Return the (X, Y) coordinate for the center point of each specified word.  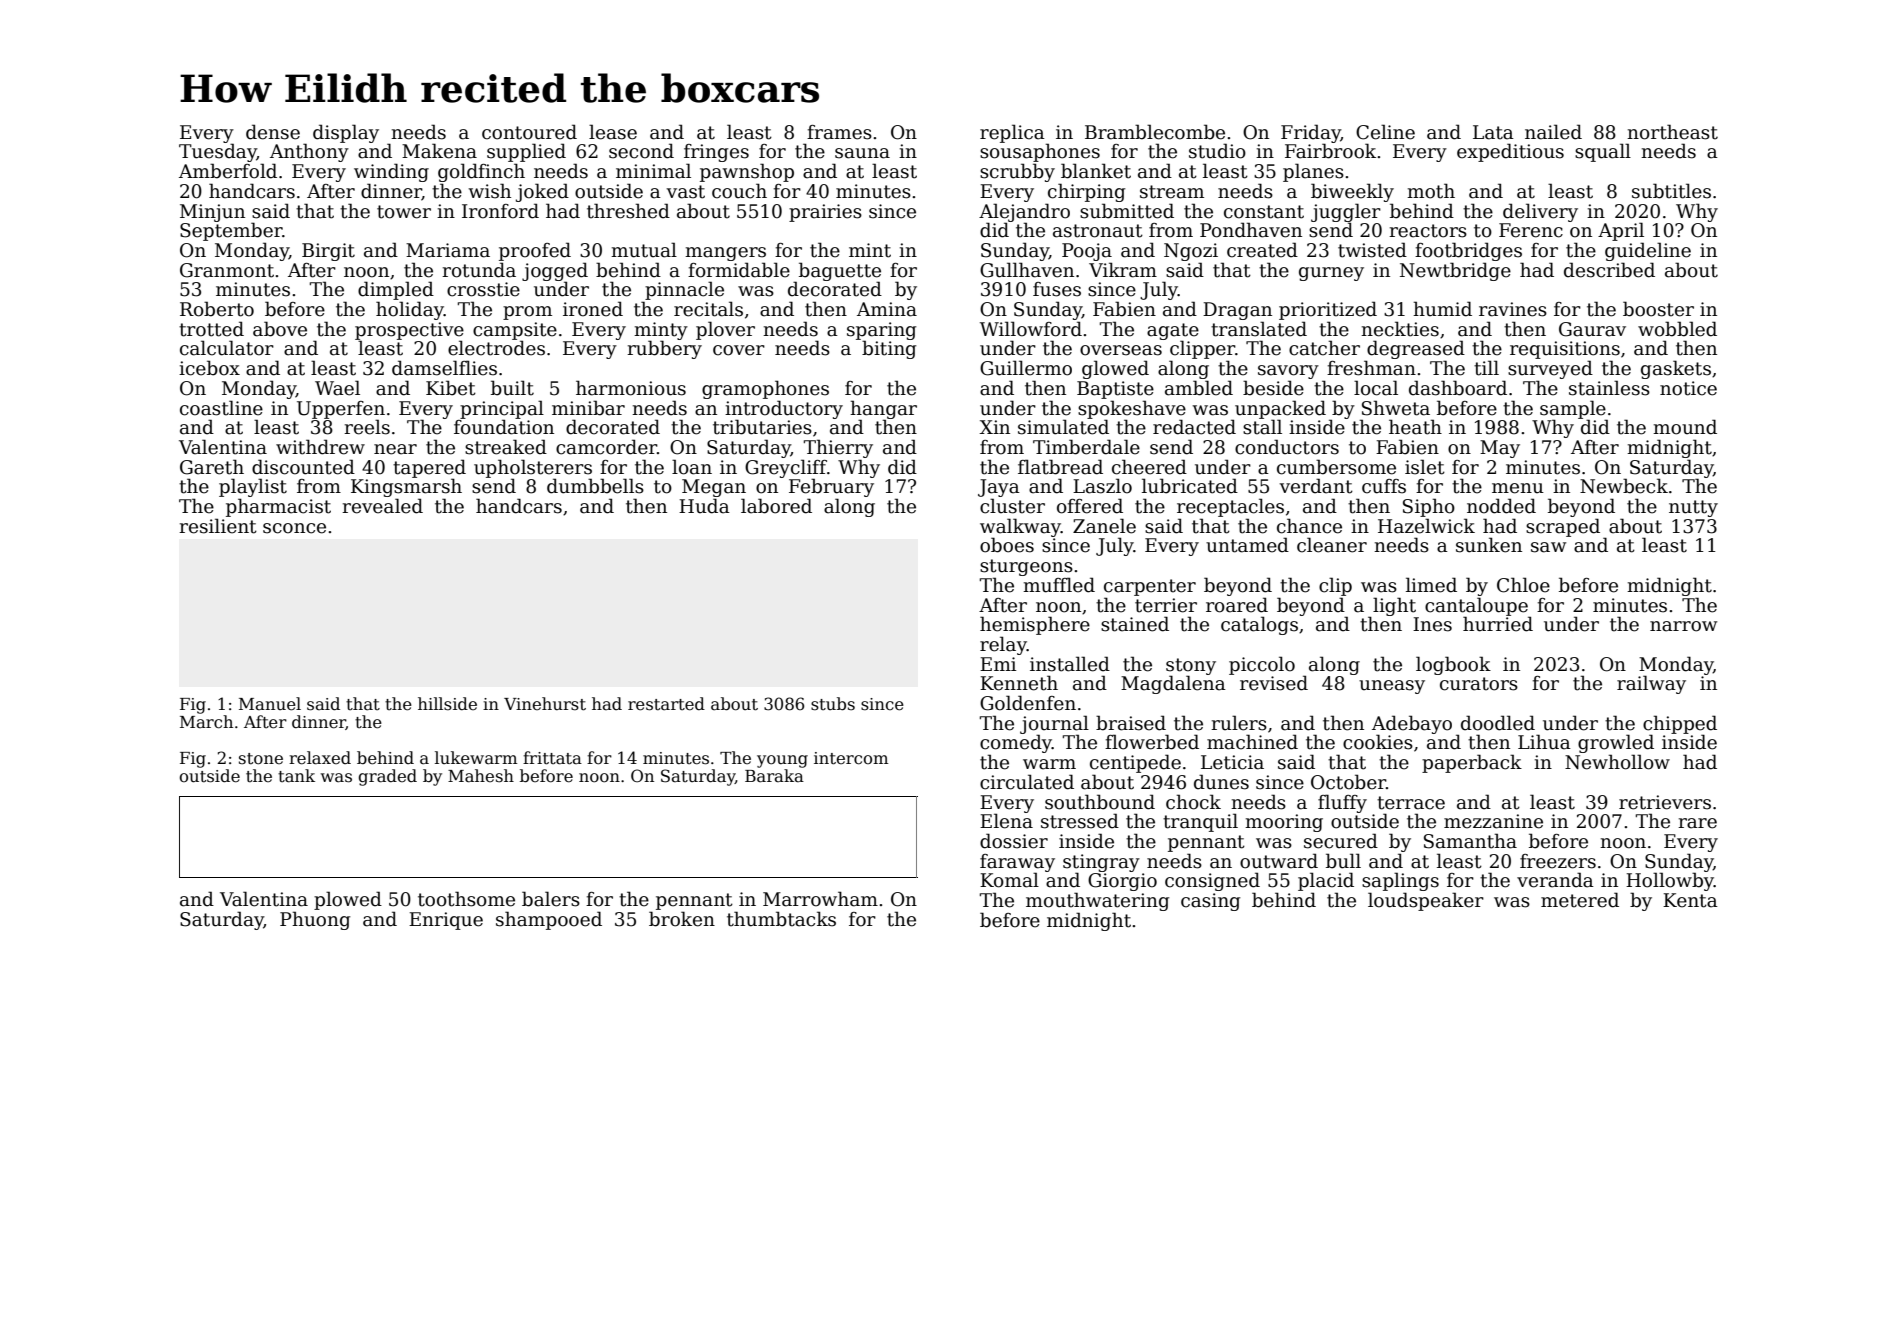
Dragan (1237, 311)
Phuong (315, 920)
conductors (1287, 447)
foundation (504, 427)
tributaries (762, 427)
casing (1210, 902)
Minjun (212, 213)
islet (1425, 467)
